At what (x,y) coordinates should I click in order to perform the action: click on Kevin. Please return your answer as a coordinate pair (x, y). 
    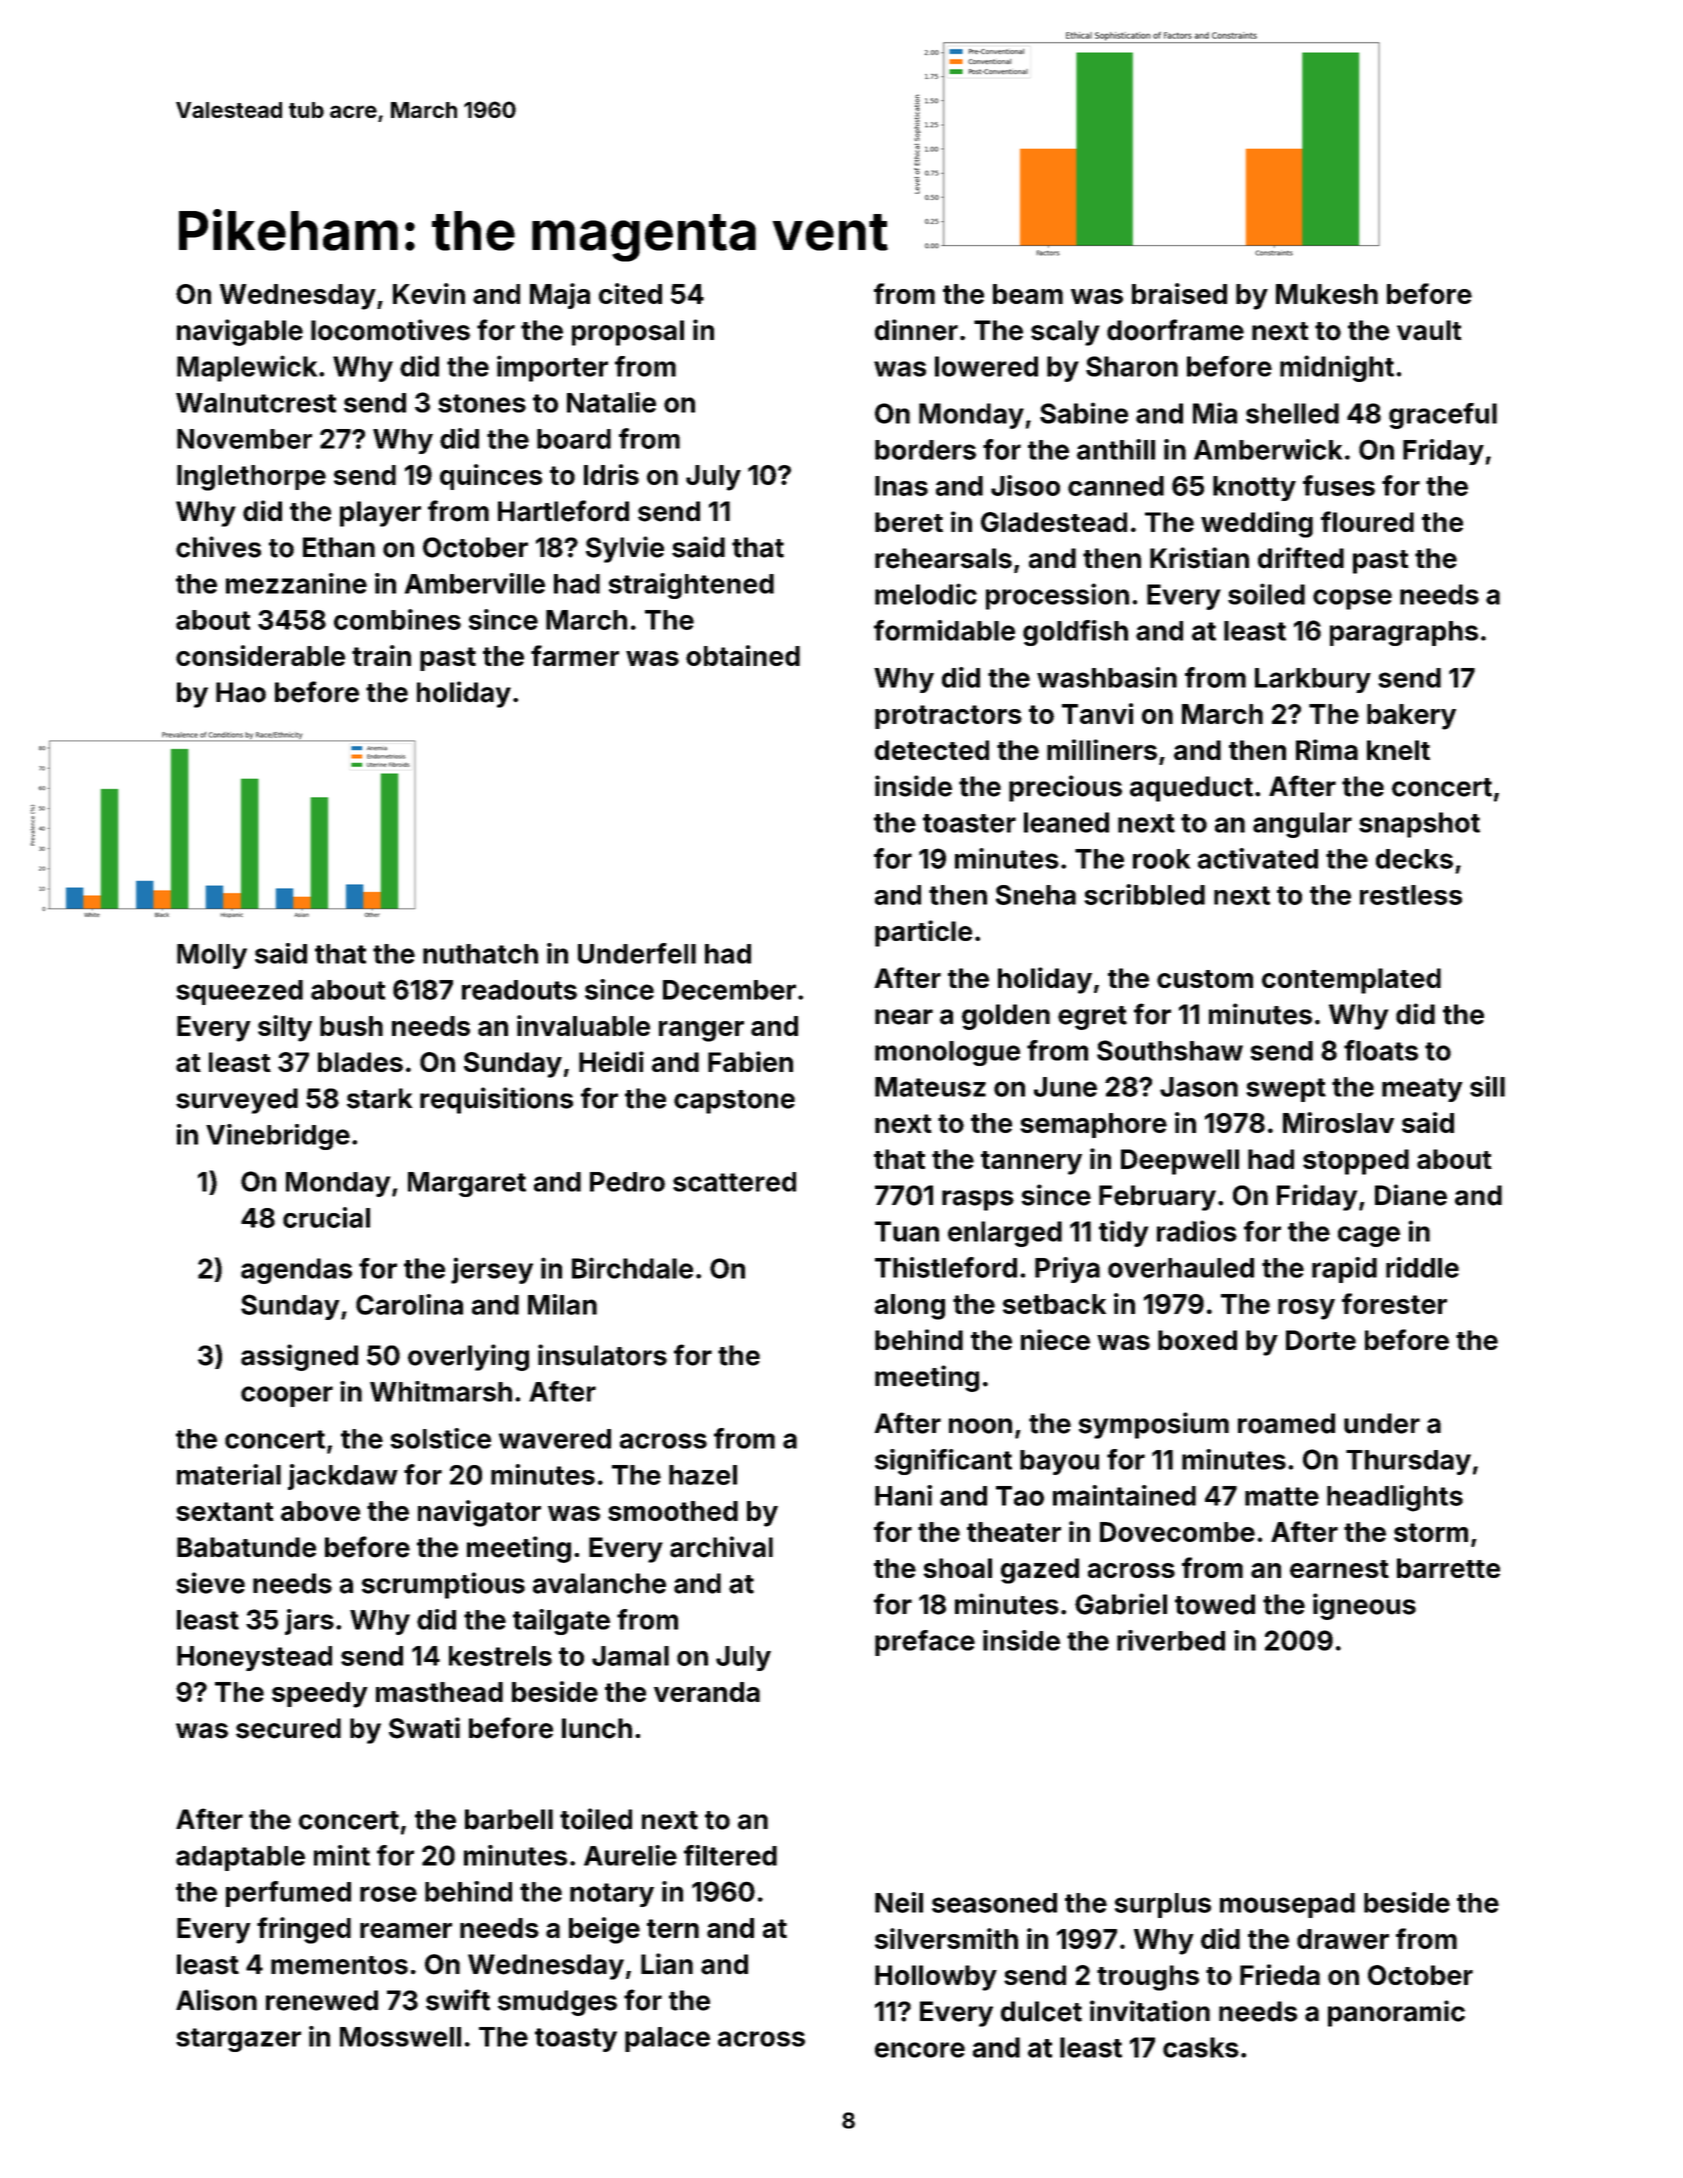
    Looking at the image, I should click on (429, 293).
